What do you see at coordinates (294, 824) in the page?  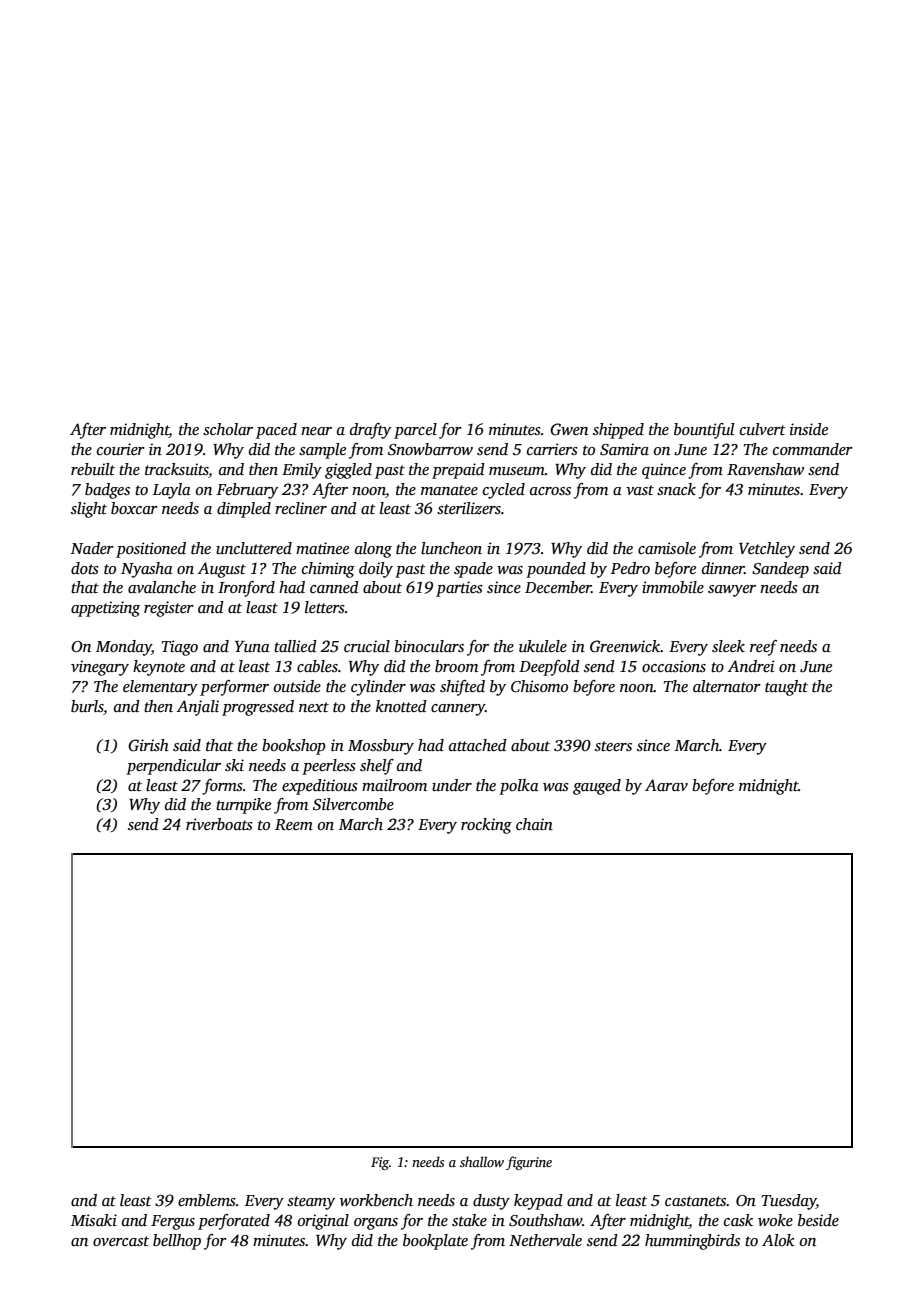 I see `Reem` at bounding box center [294, 824].
